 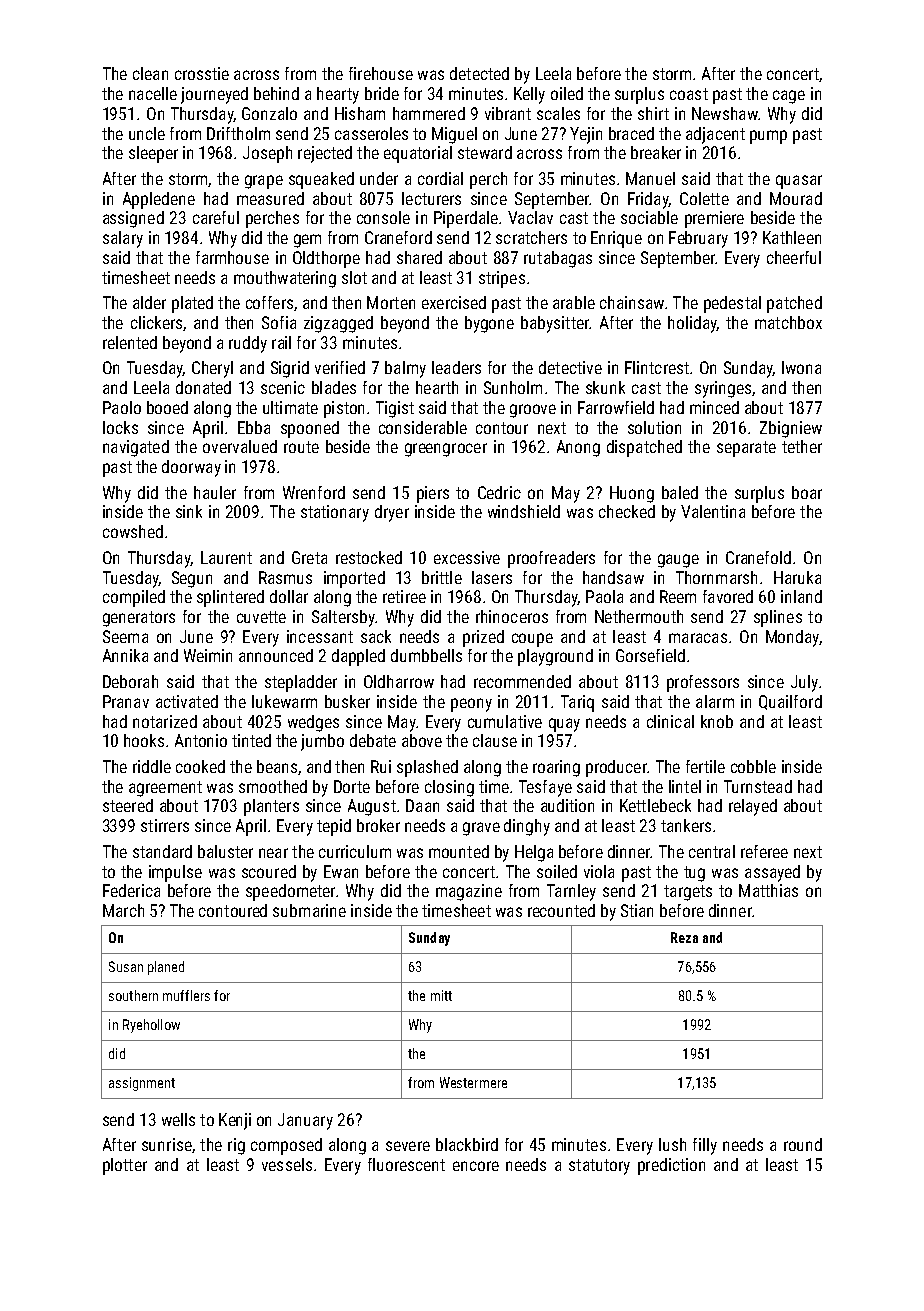 What do you see at coordinates (126, 701) in the screenshot?
I see `Pranav` at bounding box center [126, 701].
